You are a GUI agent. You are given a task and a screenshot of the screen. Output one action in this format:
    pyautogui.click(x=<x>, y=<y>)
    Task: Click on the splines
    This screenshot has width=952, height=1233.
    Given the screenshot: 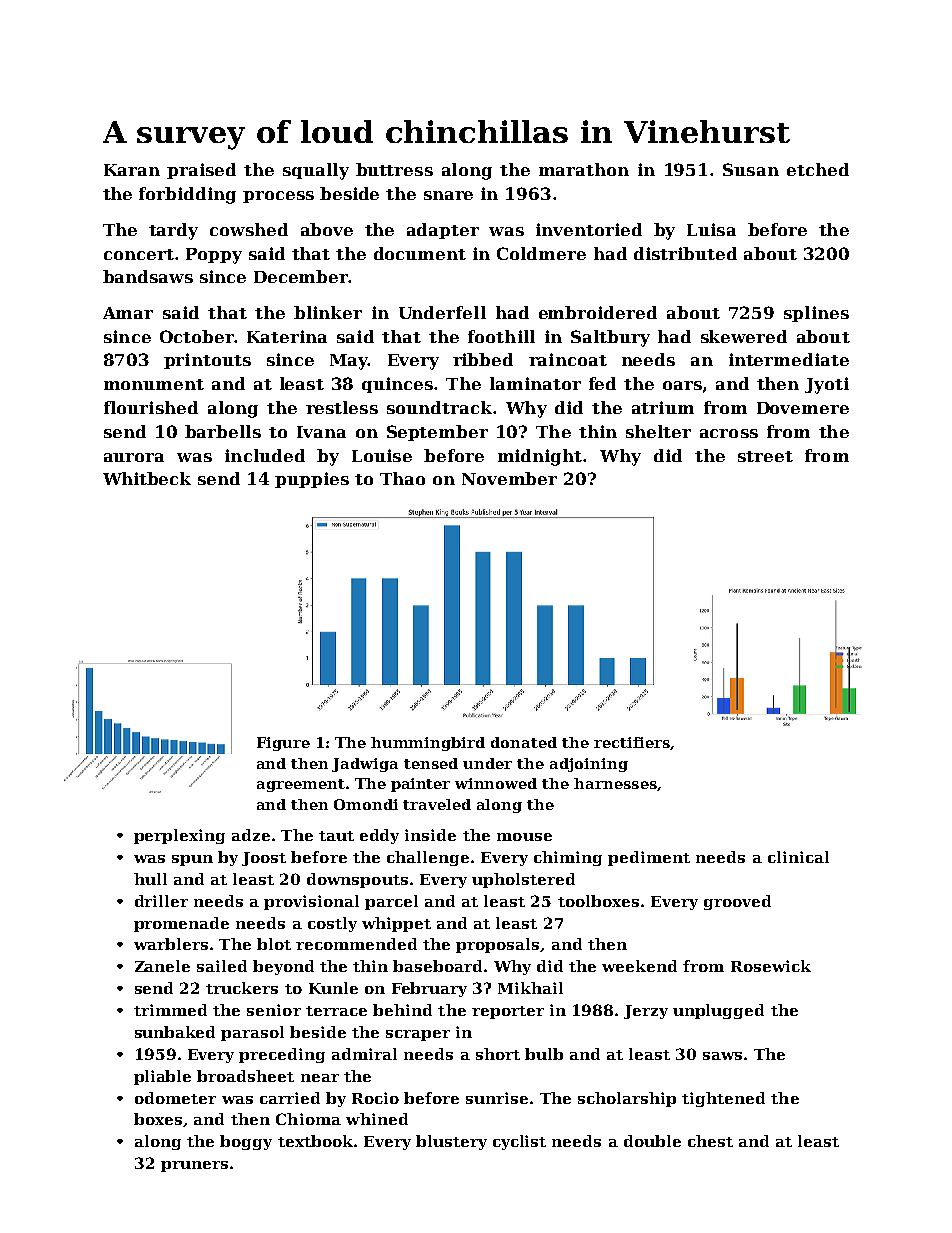 What is the action you would take?
    pyautogui.click(x=816, y=314)
